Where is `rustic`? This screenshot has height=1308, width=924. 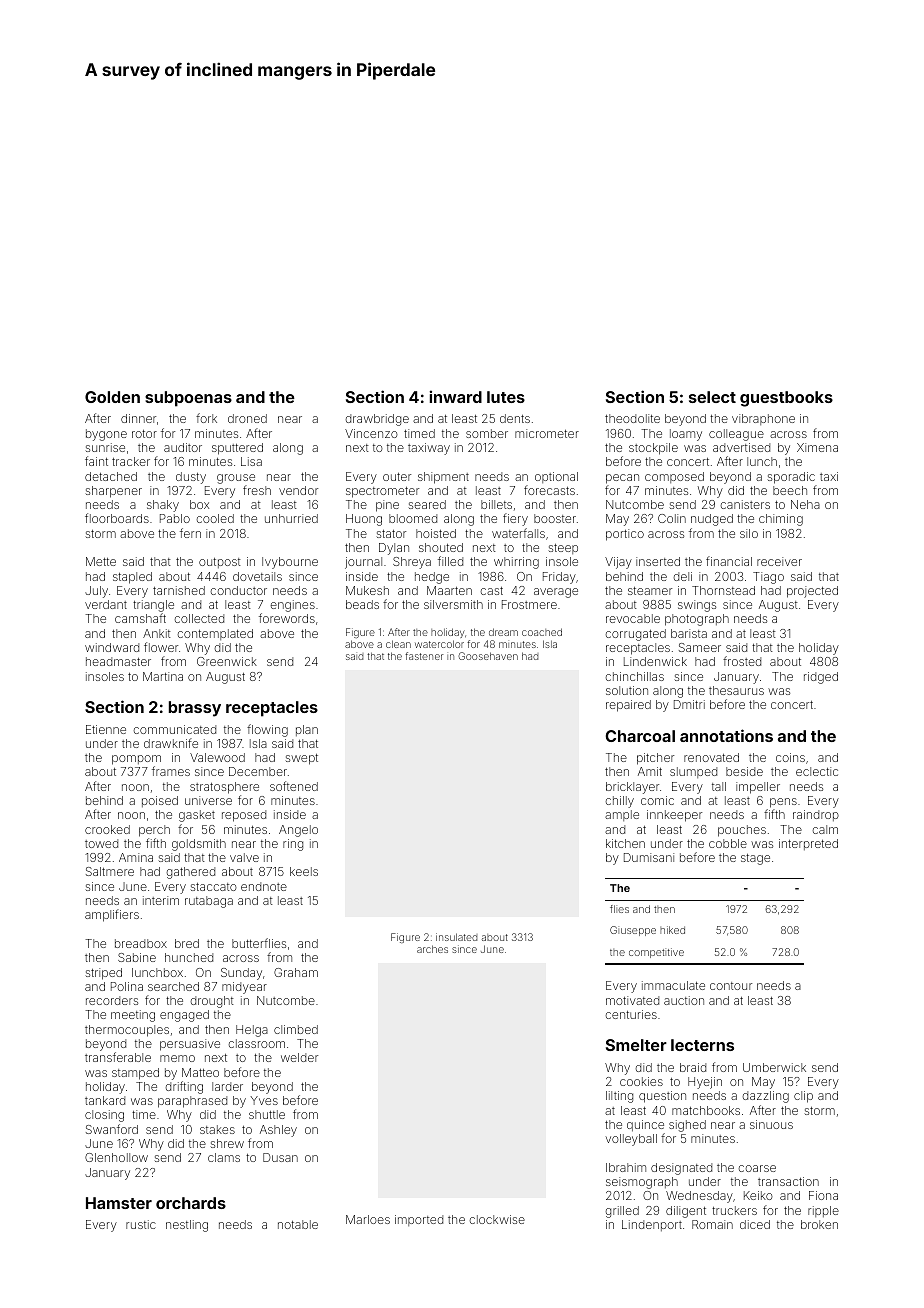
rustic is located at coordinates (141, 1224).
